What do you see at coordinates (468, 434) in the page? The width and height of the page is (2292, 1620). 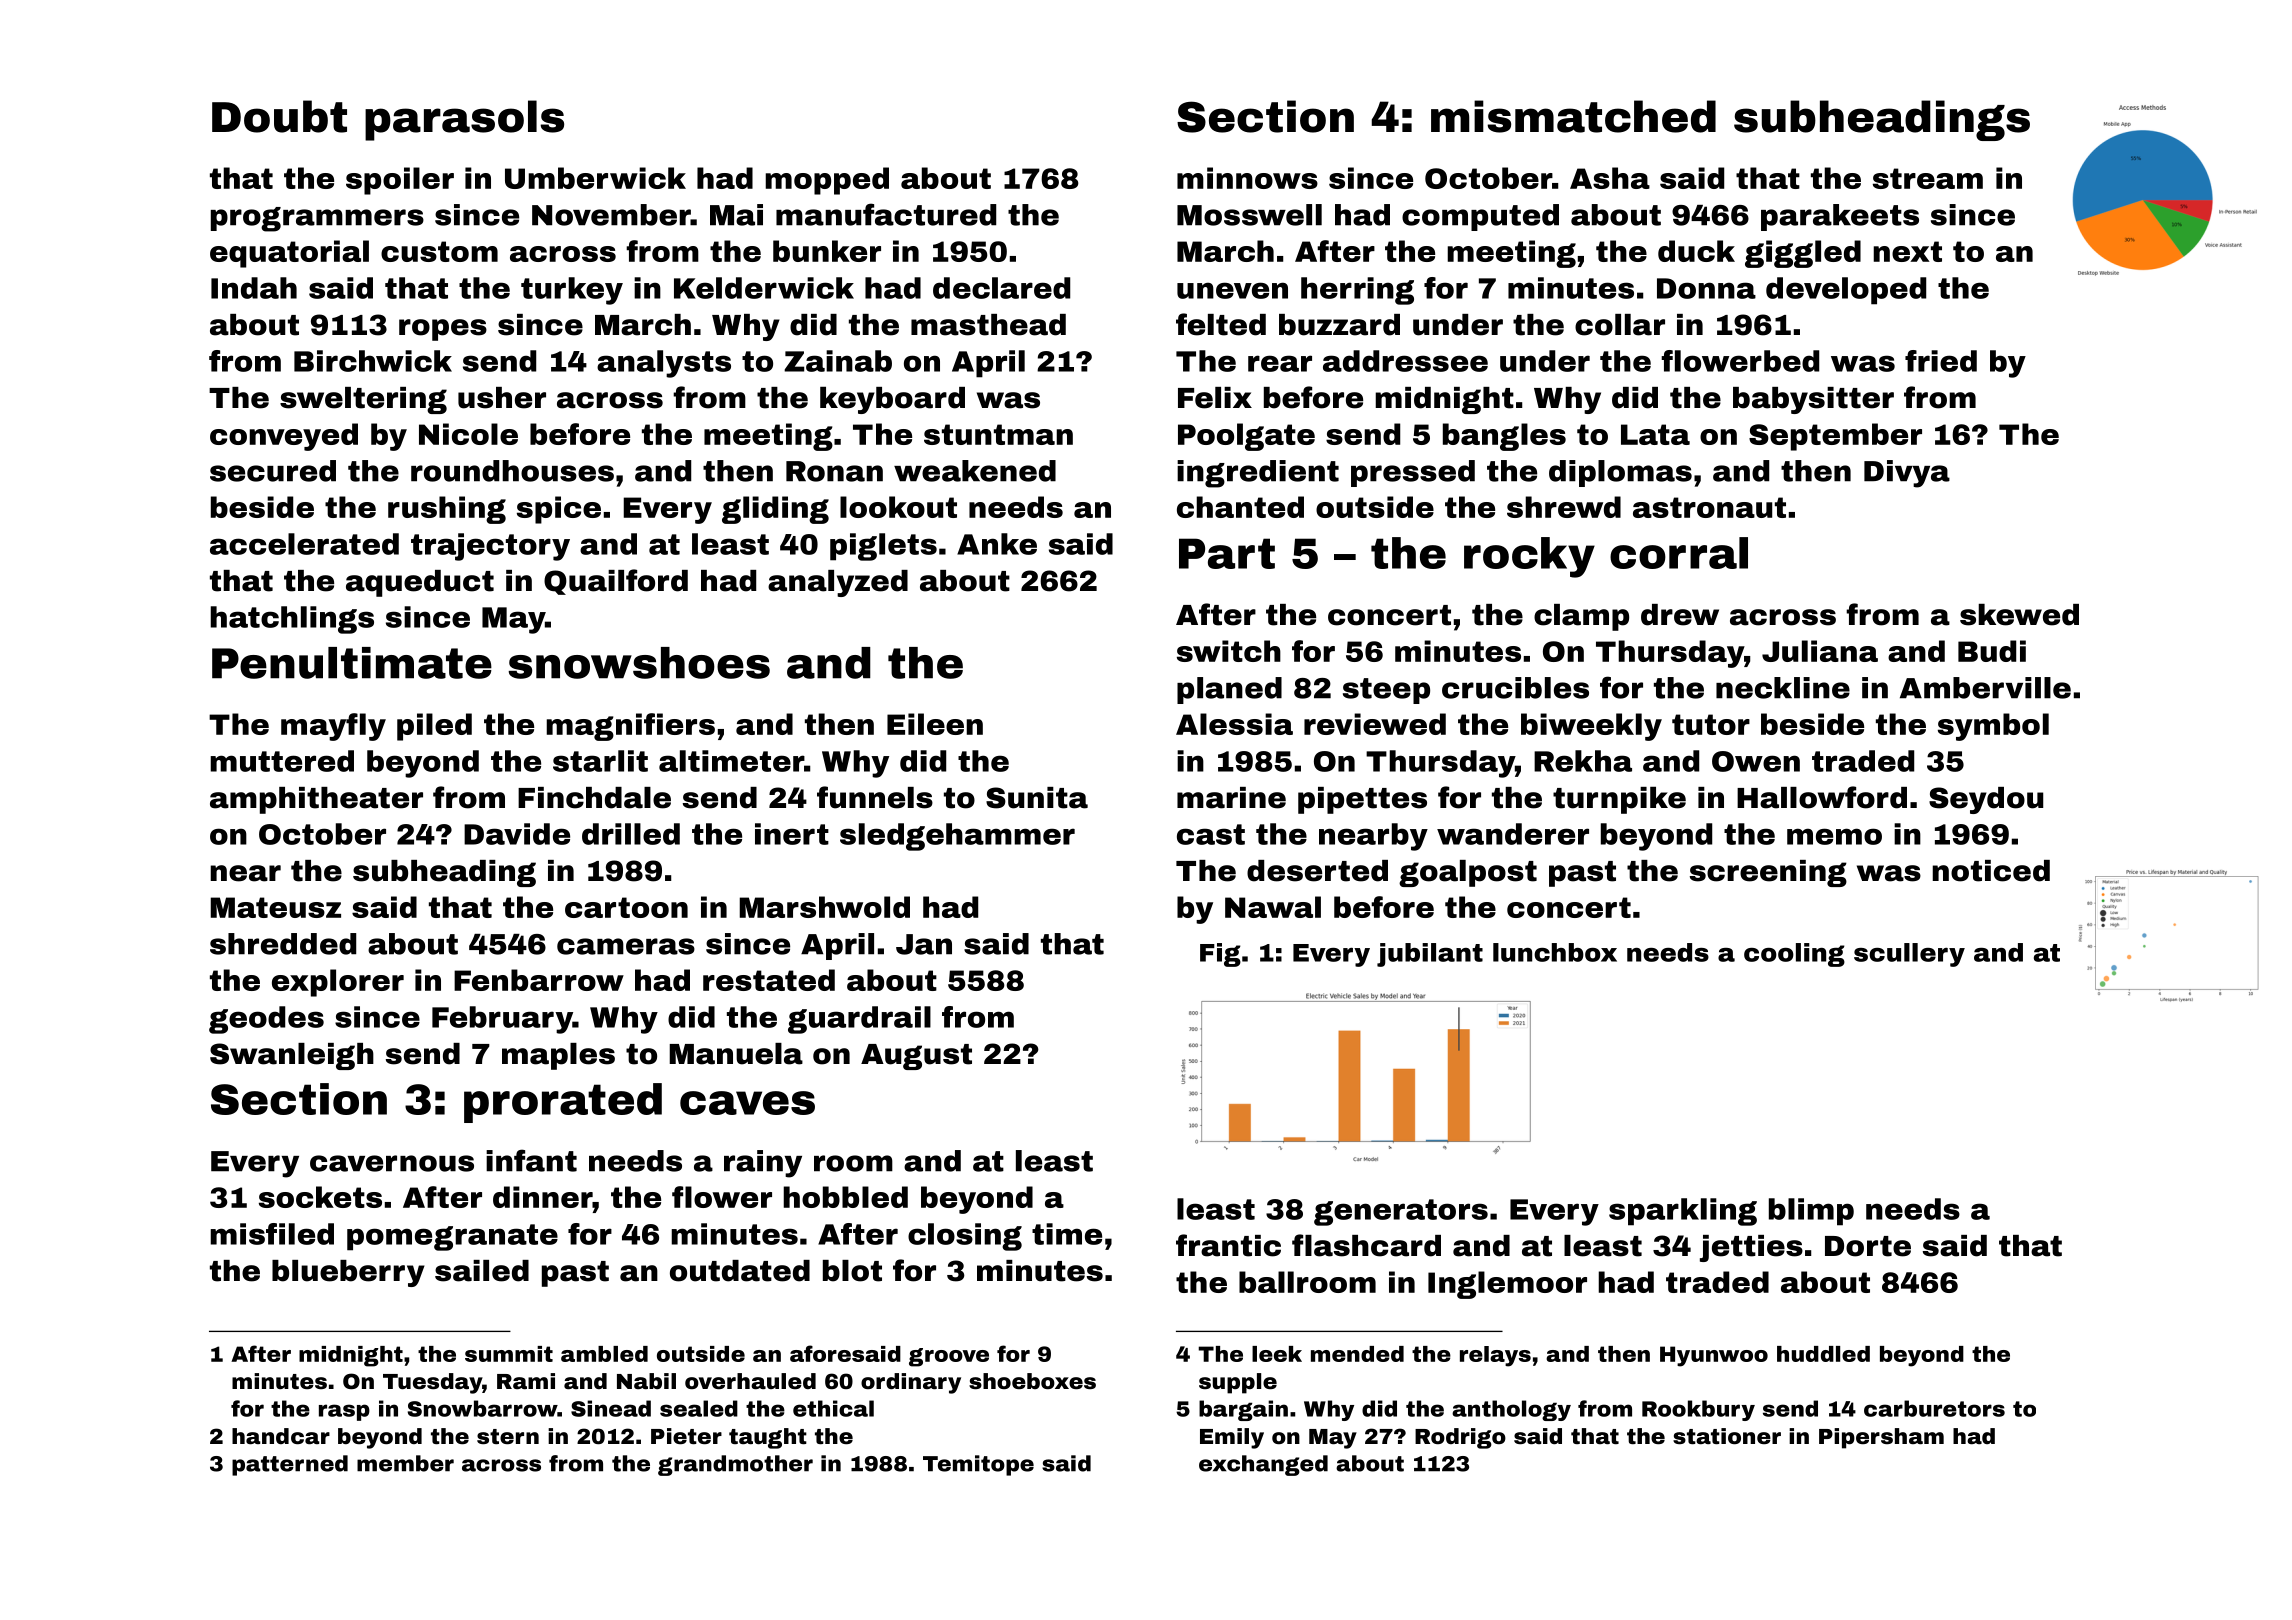 I see `Nicole` at bounding box center [468, 434].
